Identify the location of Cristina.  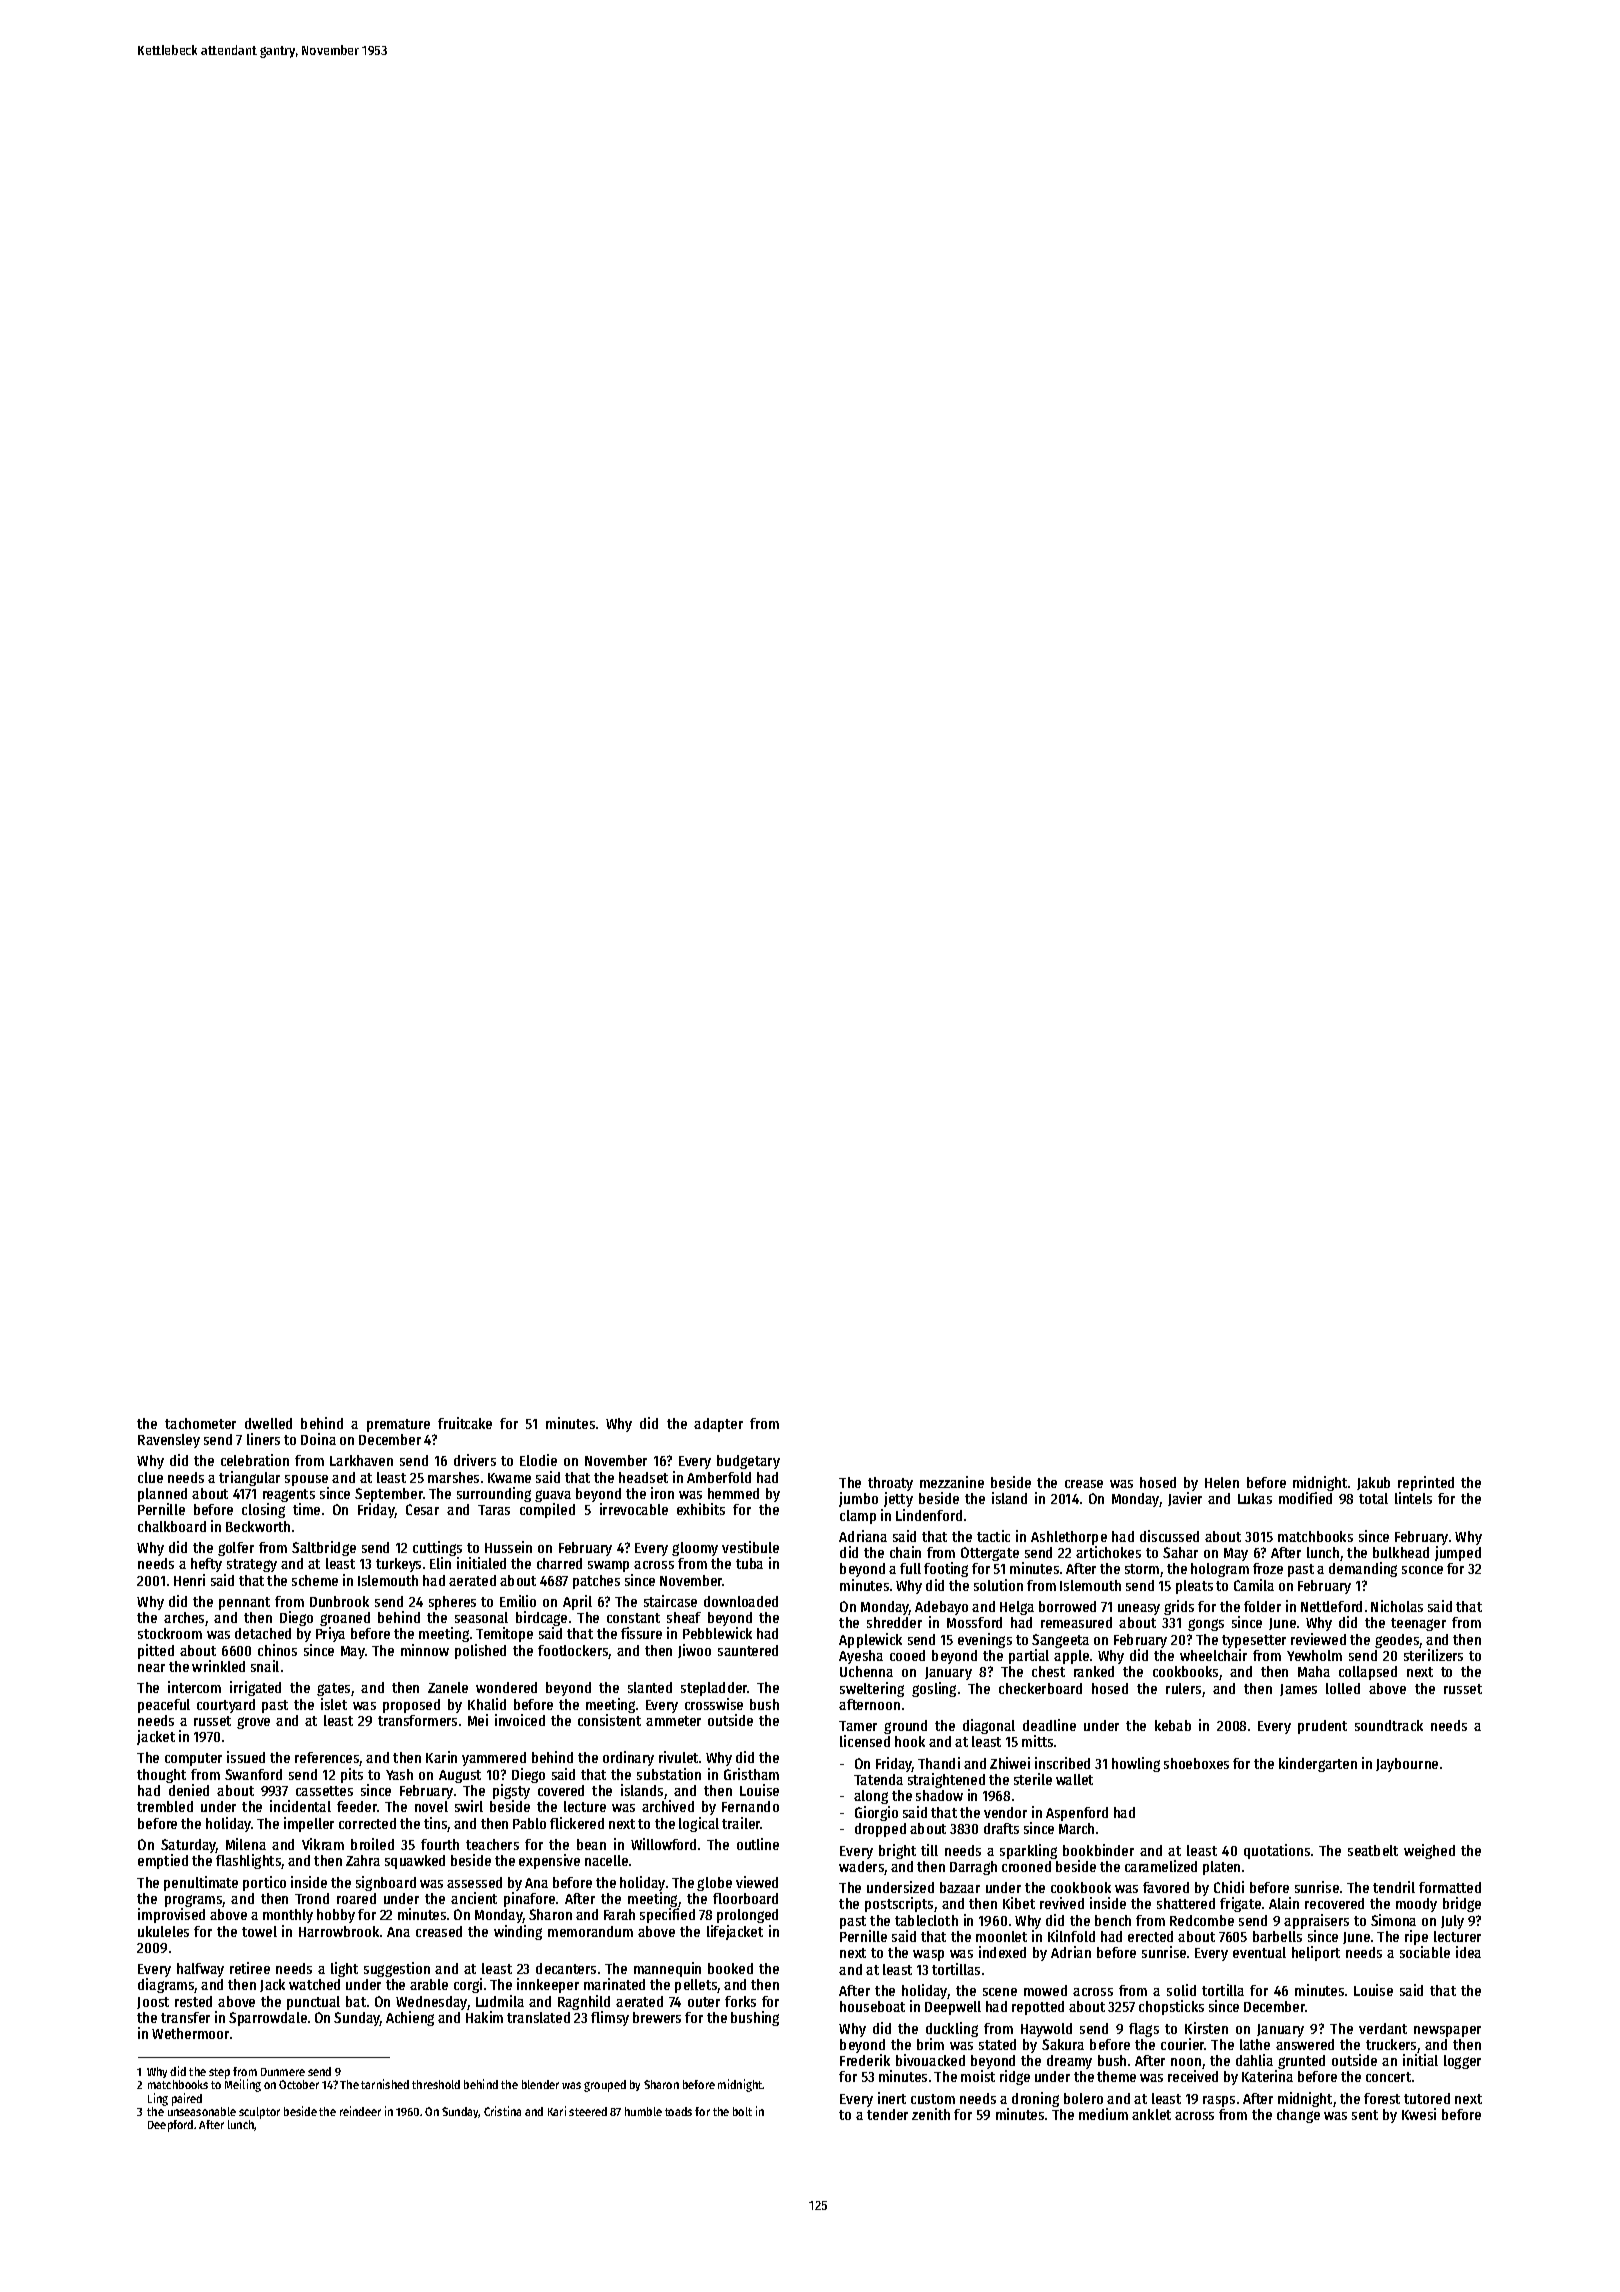
(502, 2111).
